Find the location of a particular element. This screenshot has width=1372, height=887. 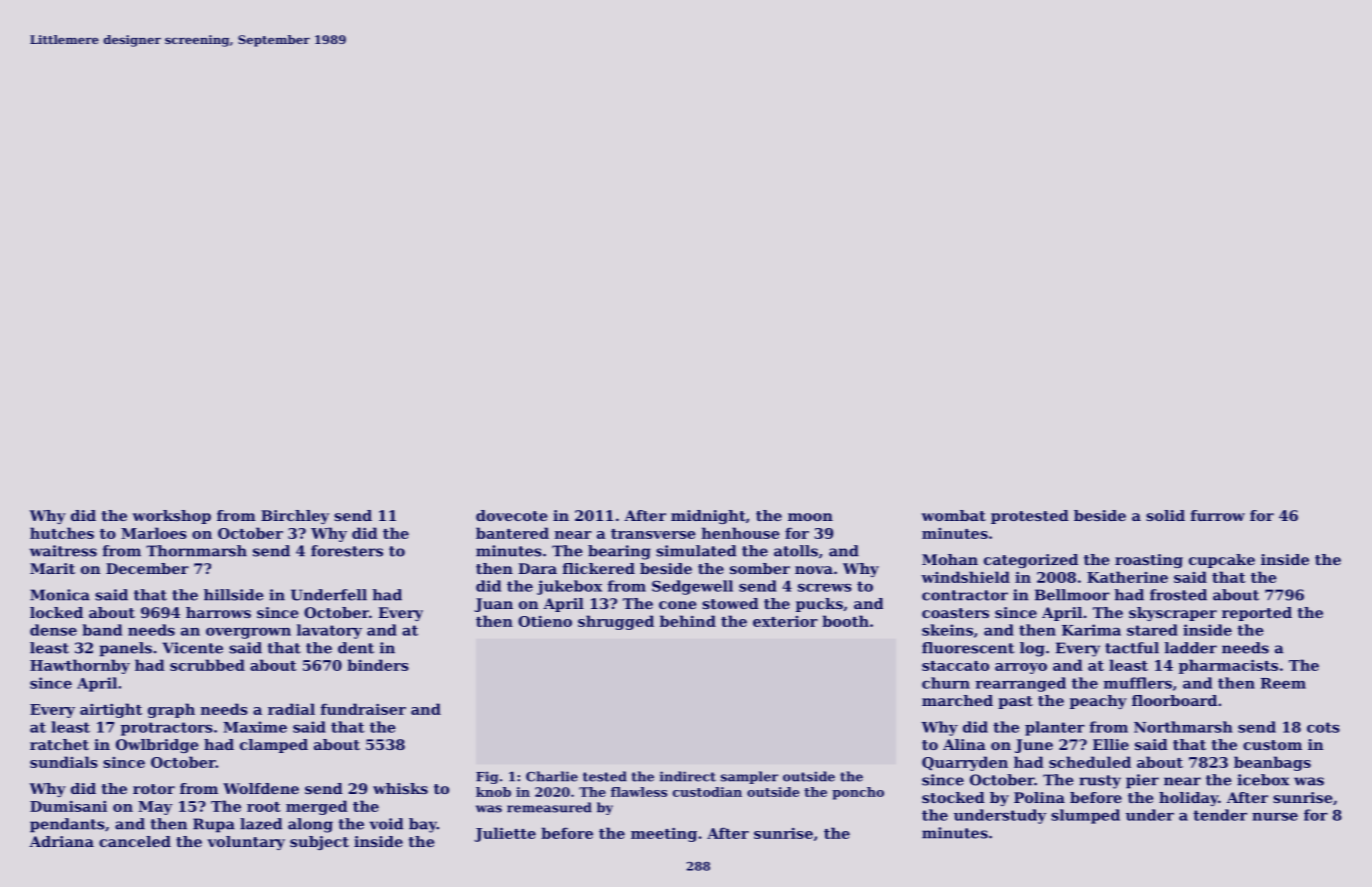

reported is located at coordinates (1257, 614).
